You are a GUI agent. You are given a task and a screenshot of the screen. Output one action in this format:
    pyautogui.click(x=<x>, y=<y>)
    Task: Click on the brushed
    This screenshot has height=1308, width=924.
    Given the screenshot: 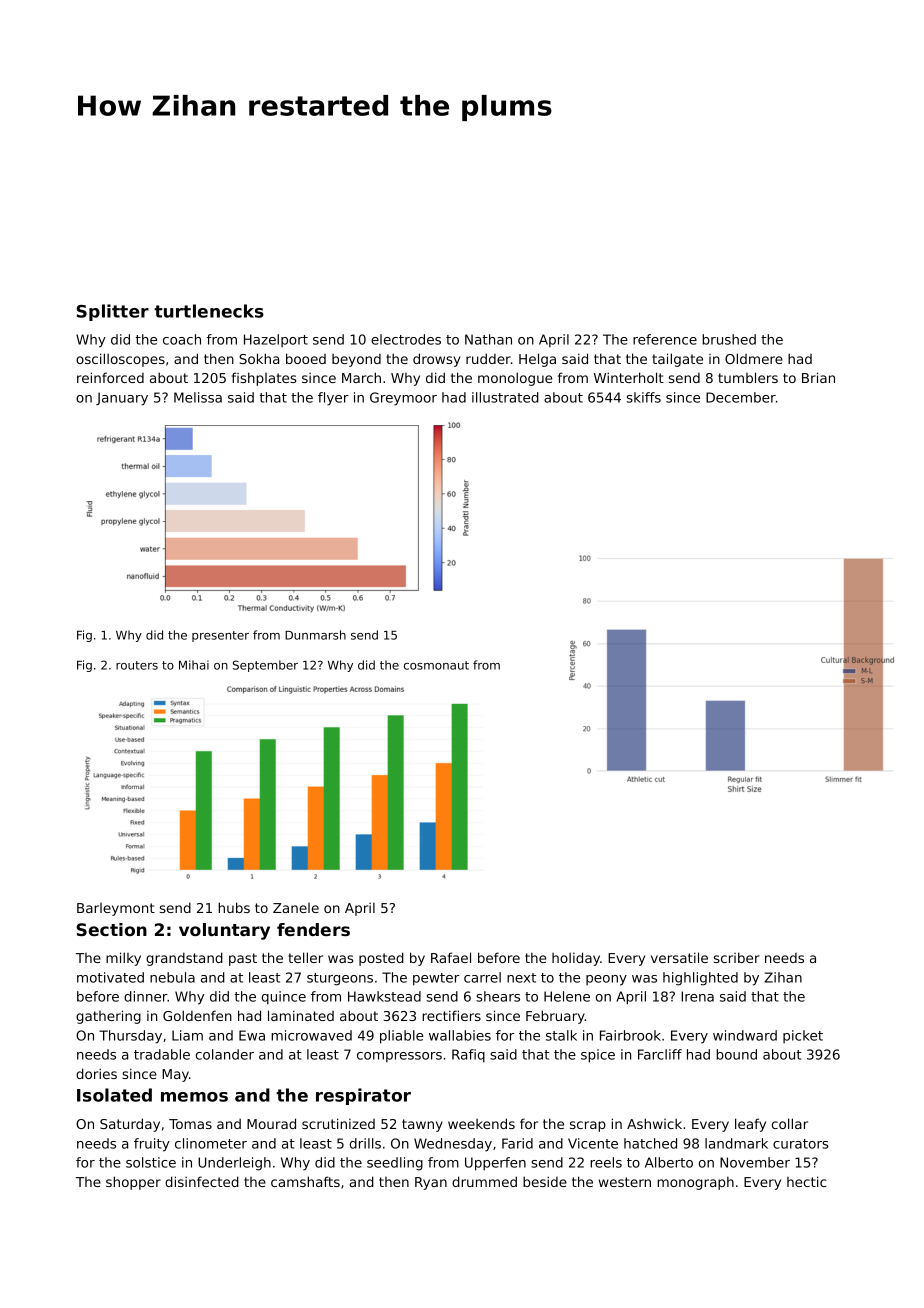 What is the action you would take?
    pyautogui.click(x=729, y=339)
